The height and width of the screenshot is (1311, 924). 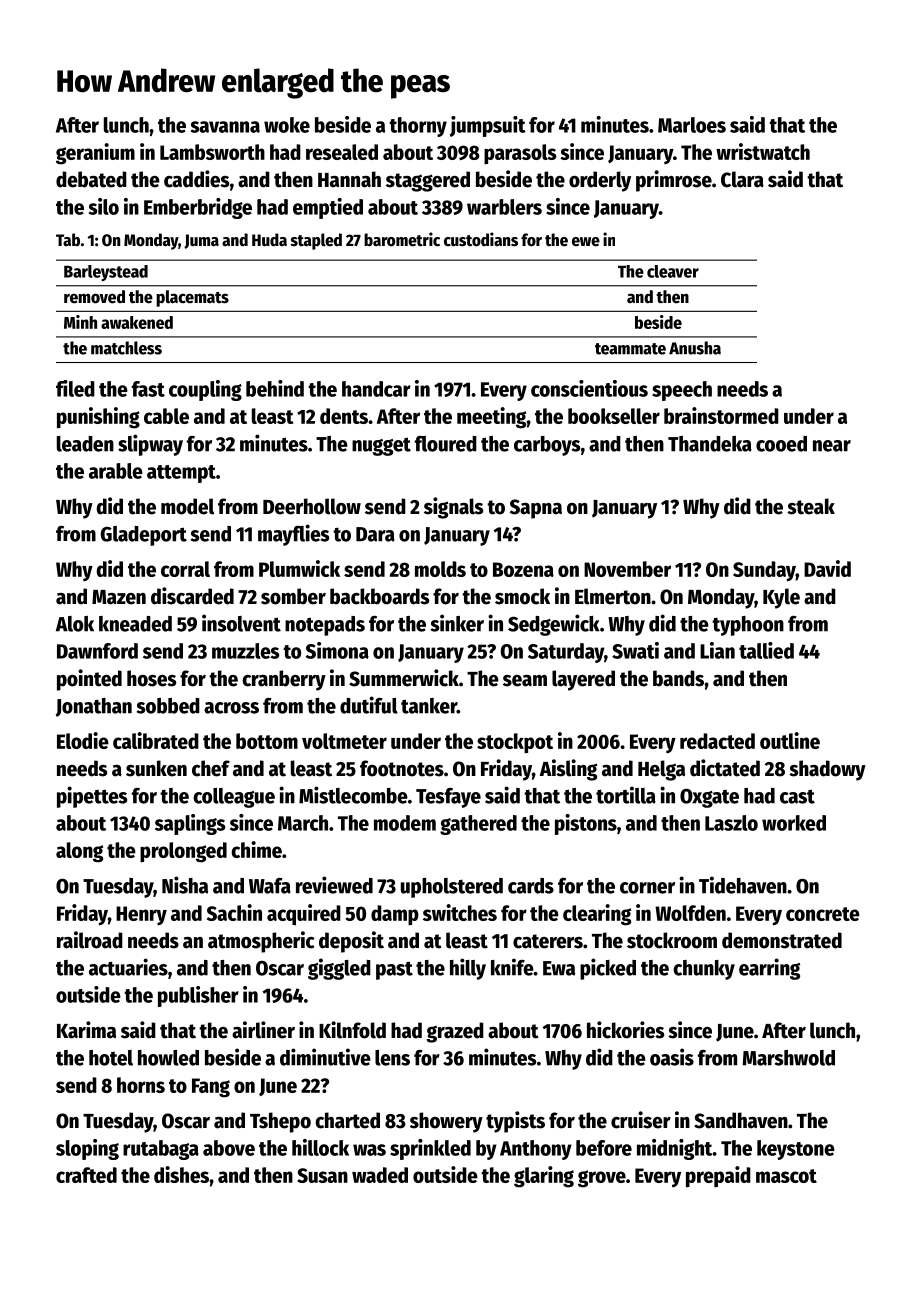 What do you see at coordinates (395, 915) in the screenshot?
I see `damp` at bounding box center [395, 915].
